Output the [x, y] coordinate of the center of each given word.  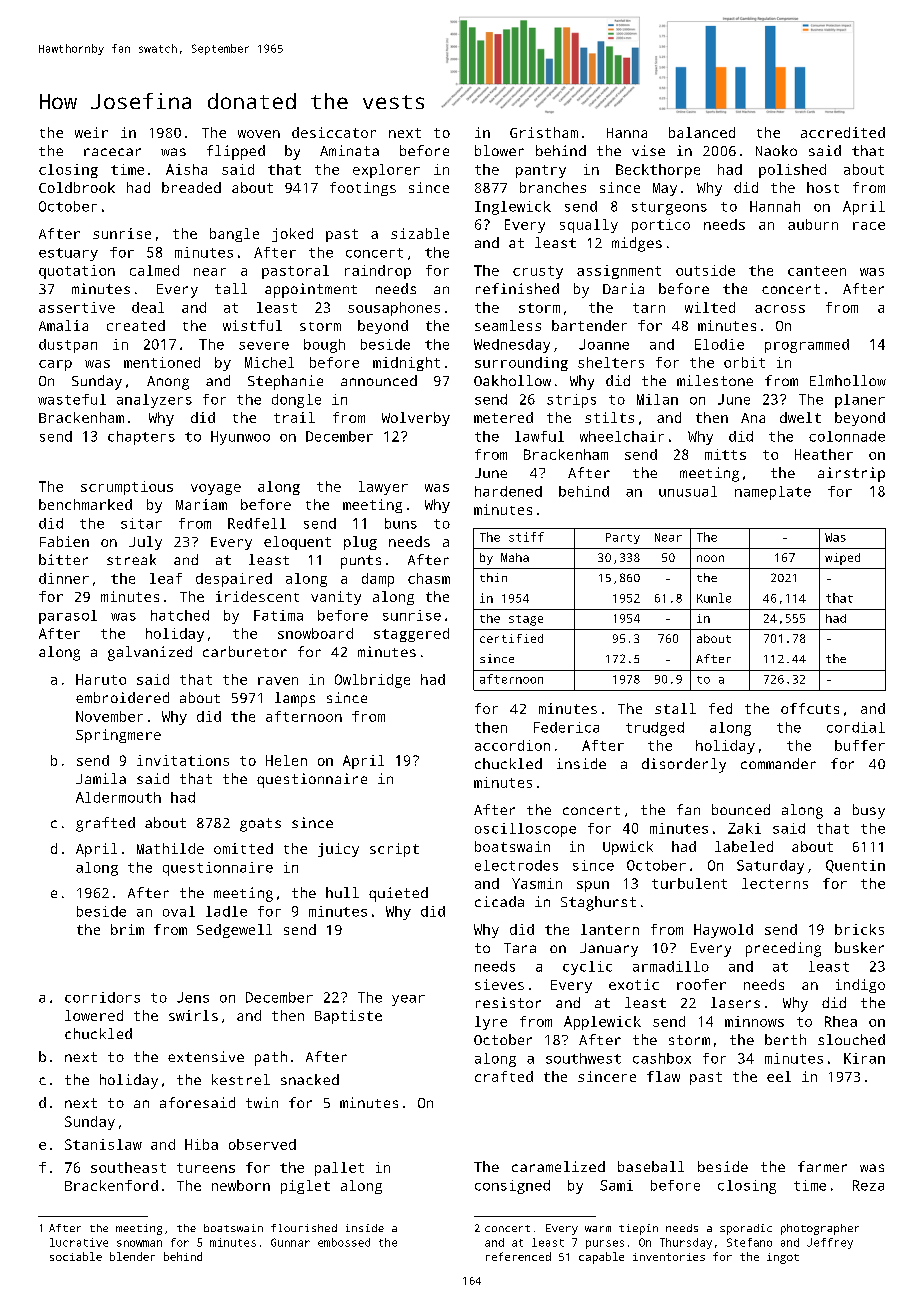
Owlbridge [372, 681]
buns [401, 523]
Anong [168, 383]
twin [262, 1102]
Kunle [714, 598]
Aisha [186, 169]
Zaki [744, 828]
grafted [105, 824]
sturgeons [669, 208]
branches [553, 187]
